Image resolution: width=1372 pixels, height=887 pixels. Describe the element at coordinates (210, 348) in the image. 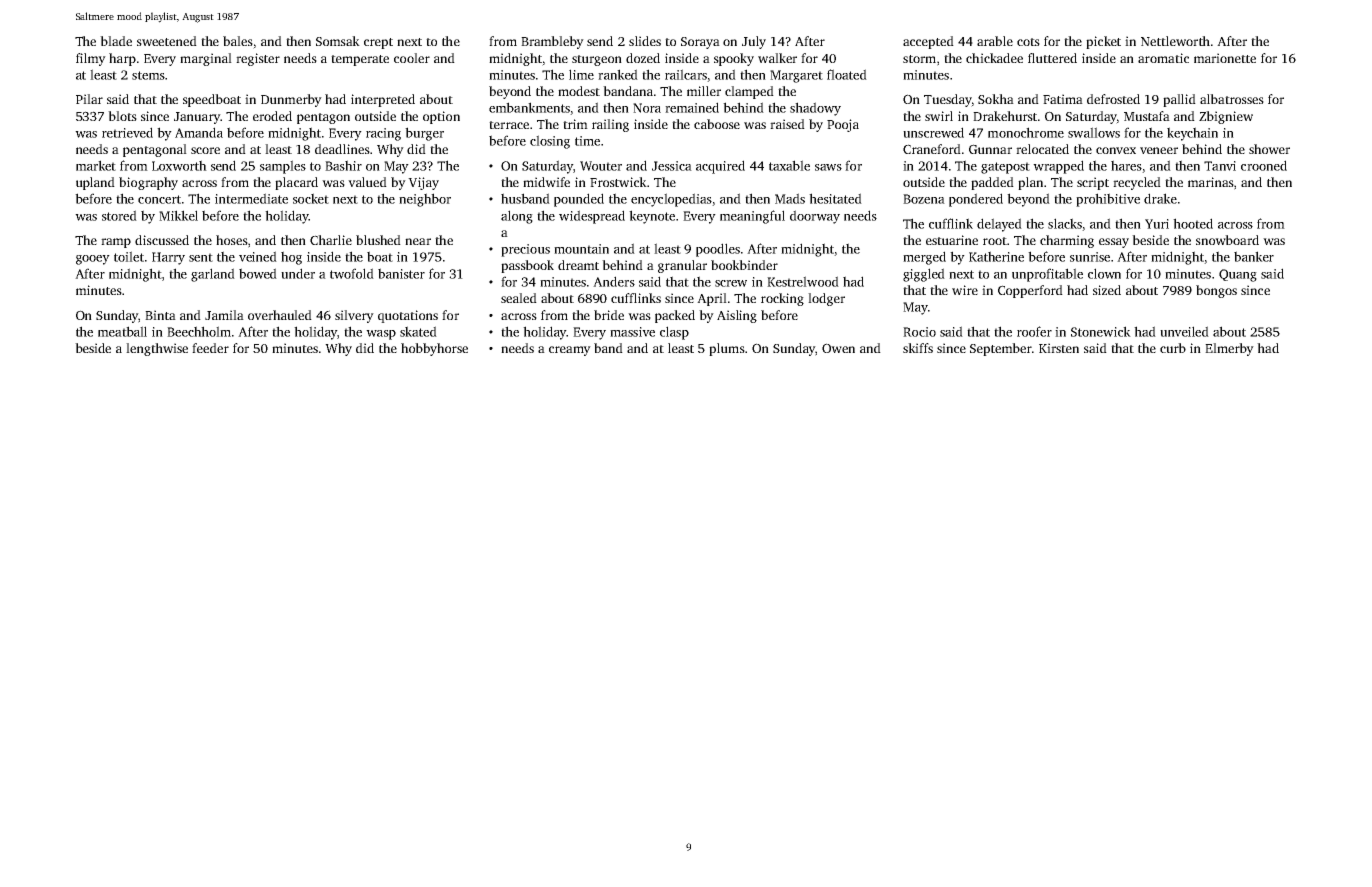

I see `feeder` at that location.
